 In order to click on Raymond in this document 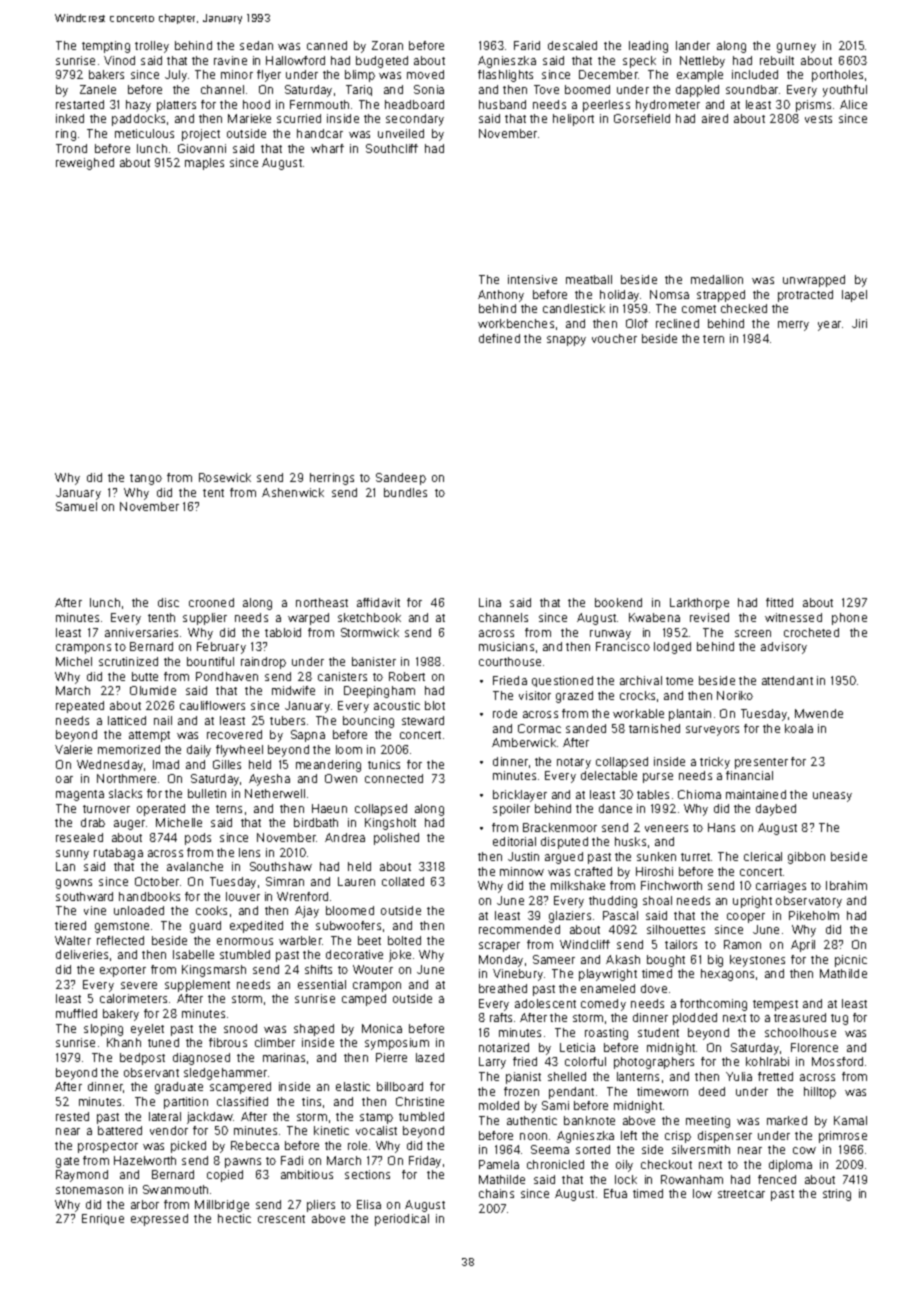, I will do `click(82, 1176)`.
